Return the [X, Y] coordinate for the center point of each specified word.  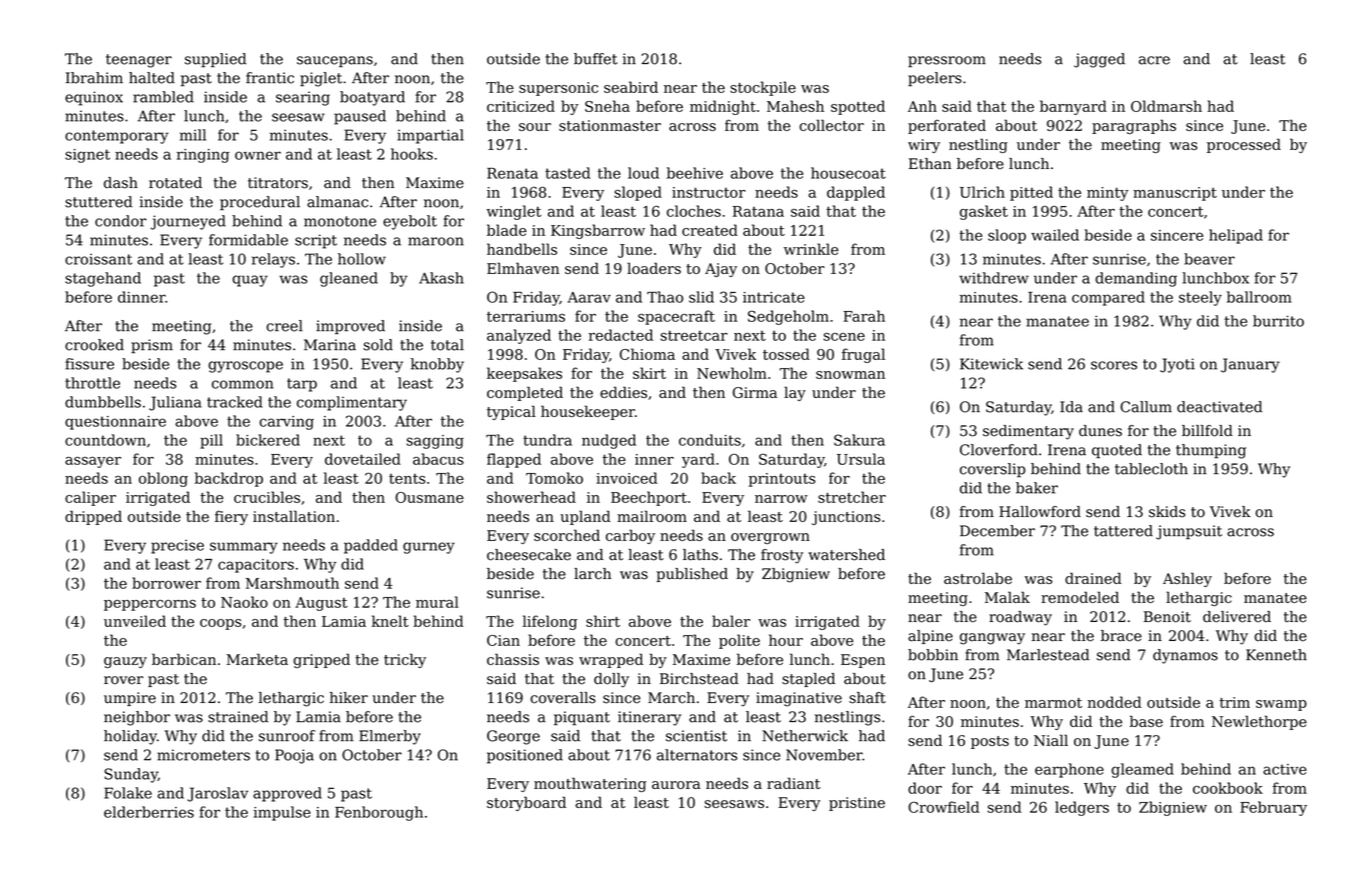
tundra [547, 440]
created [710, 230]
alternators [697, 755]
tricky [405, 660]
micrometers [203, 755]
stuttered [98, 202]
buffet [596, 59]
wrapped [611, 660]
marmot [1053, 703]
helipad [1236, 236]
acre [1154, 60]
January [1250, 365]
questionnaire [115, 423]
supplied [215, 60]
